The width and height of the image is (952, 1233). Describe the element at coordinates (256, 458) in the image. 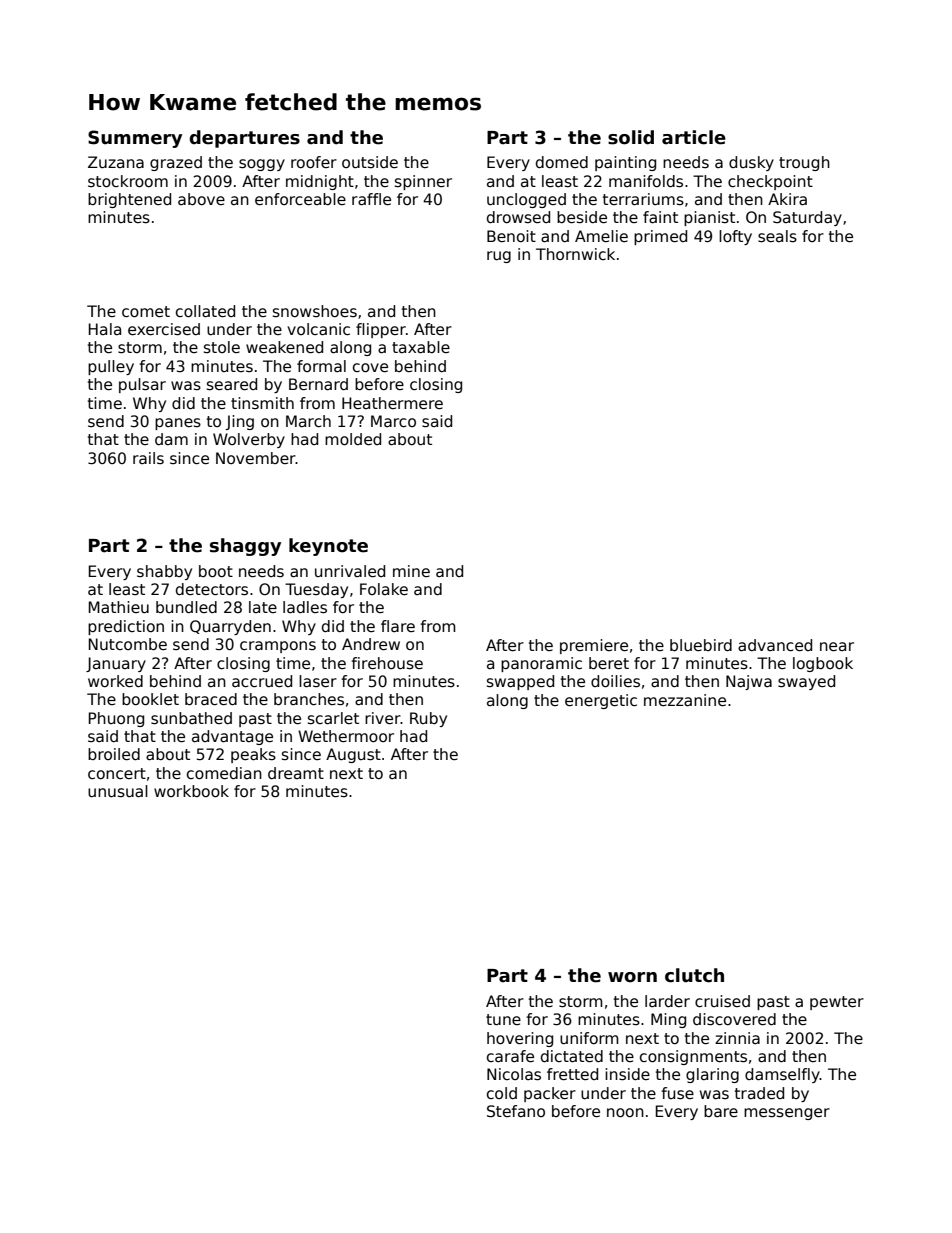

I see `November` at that location.
